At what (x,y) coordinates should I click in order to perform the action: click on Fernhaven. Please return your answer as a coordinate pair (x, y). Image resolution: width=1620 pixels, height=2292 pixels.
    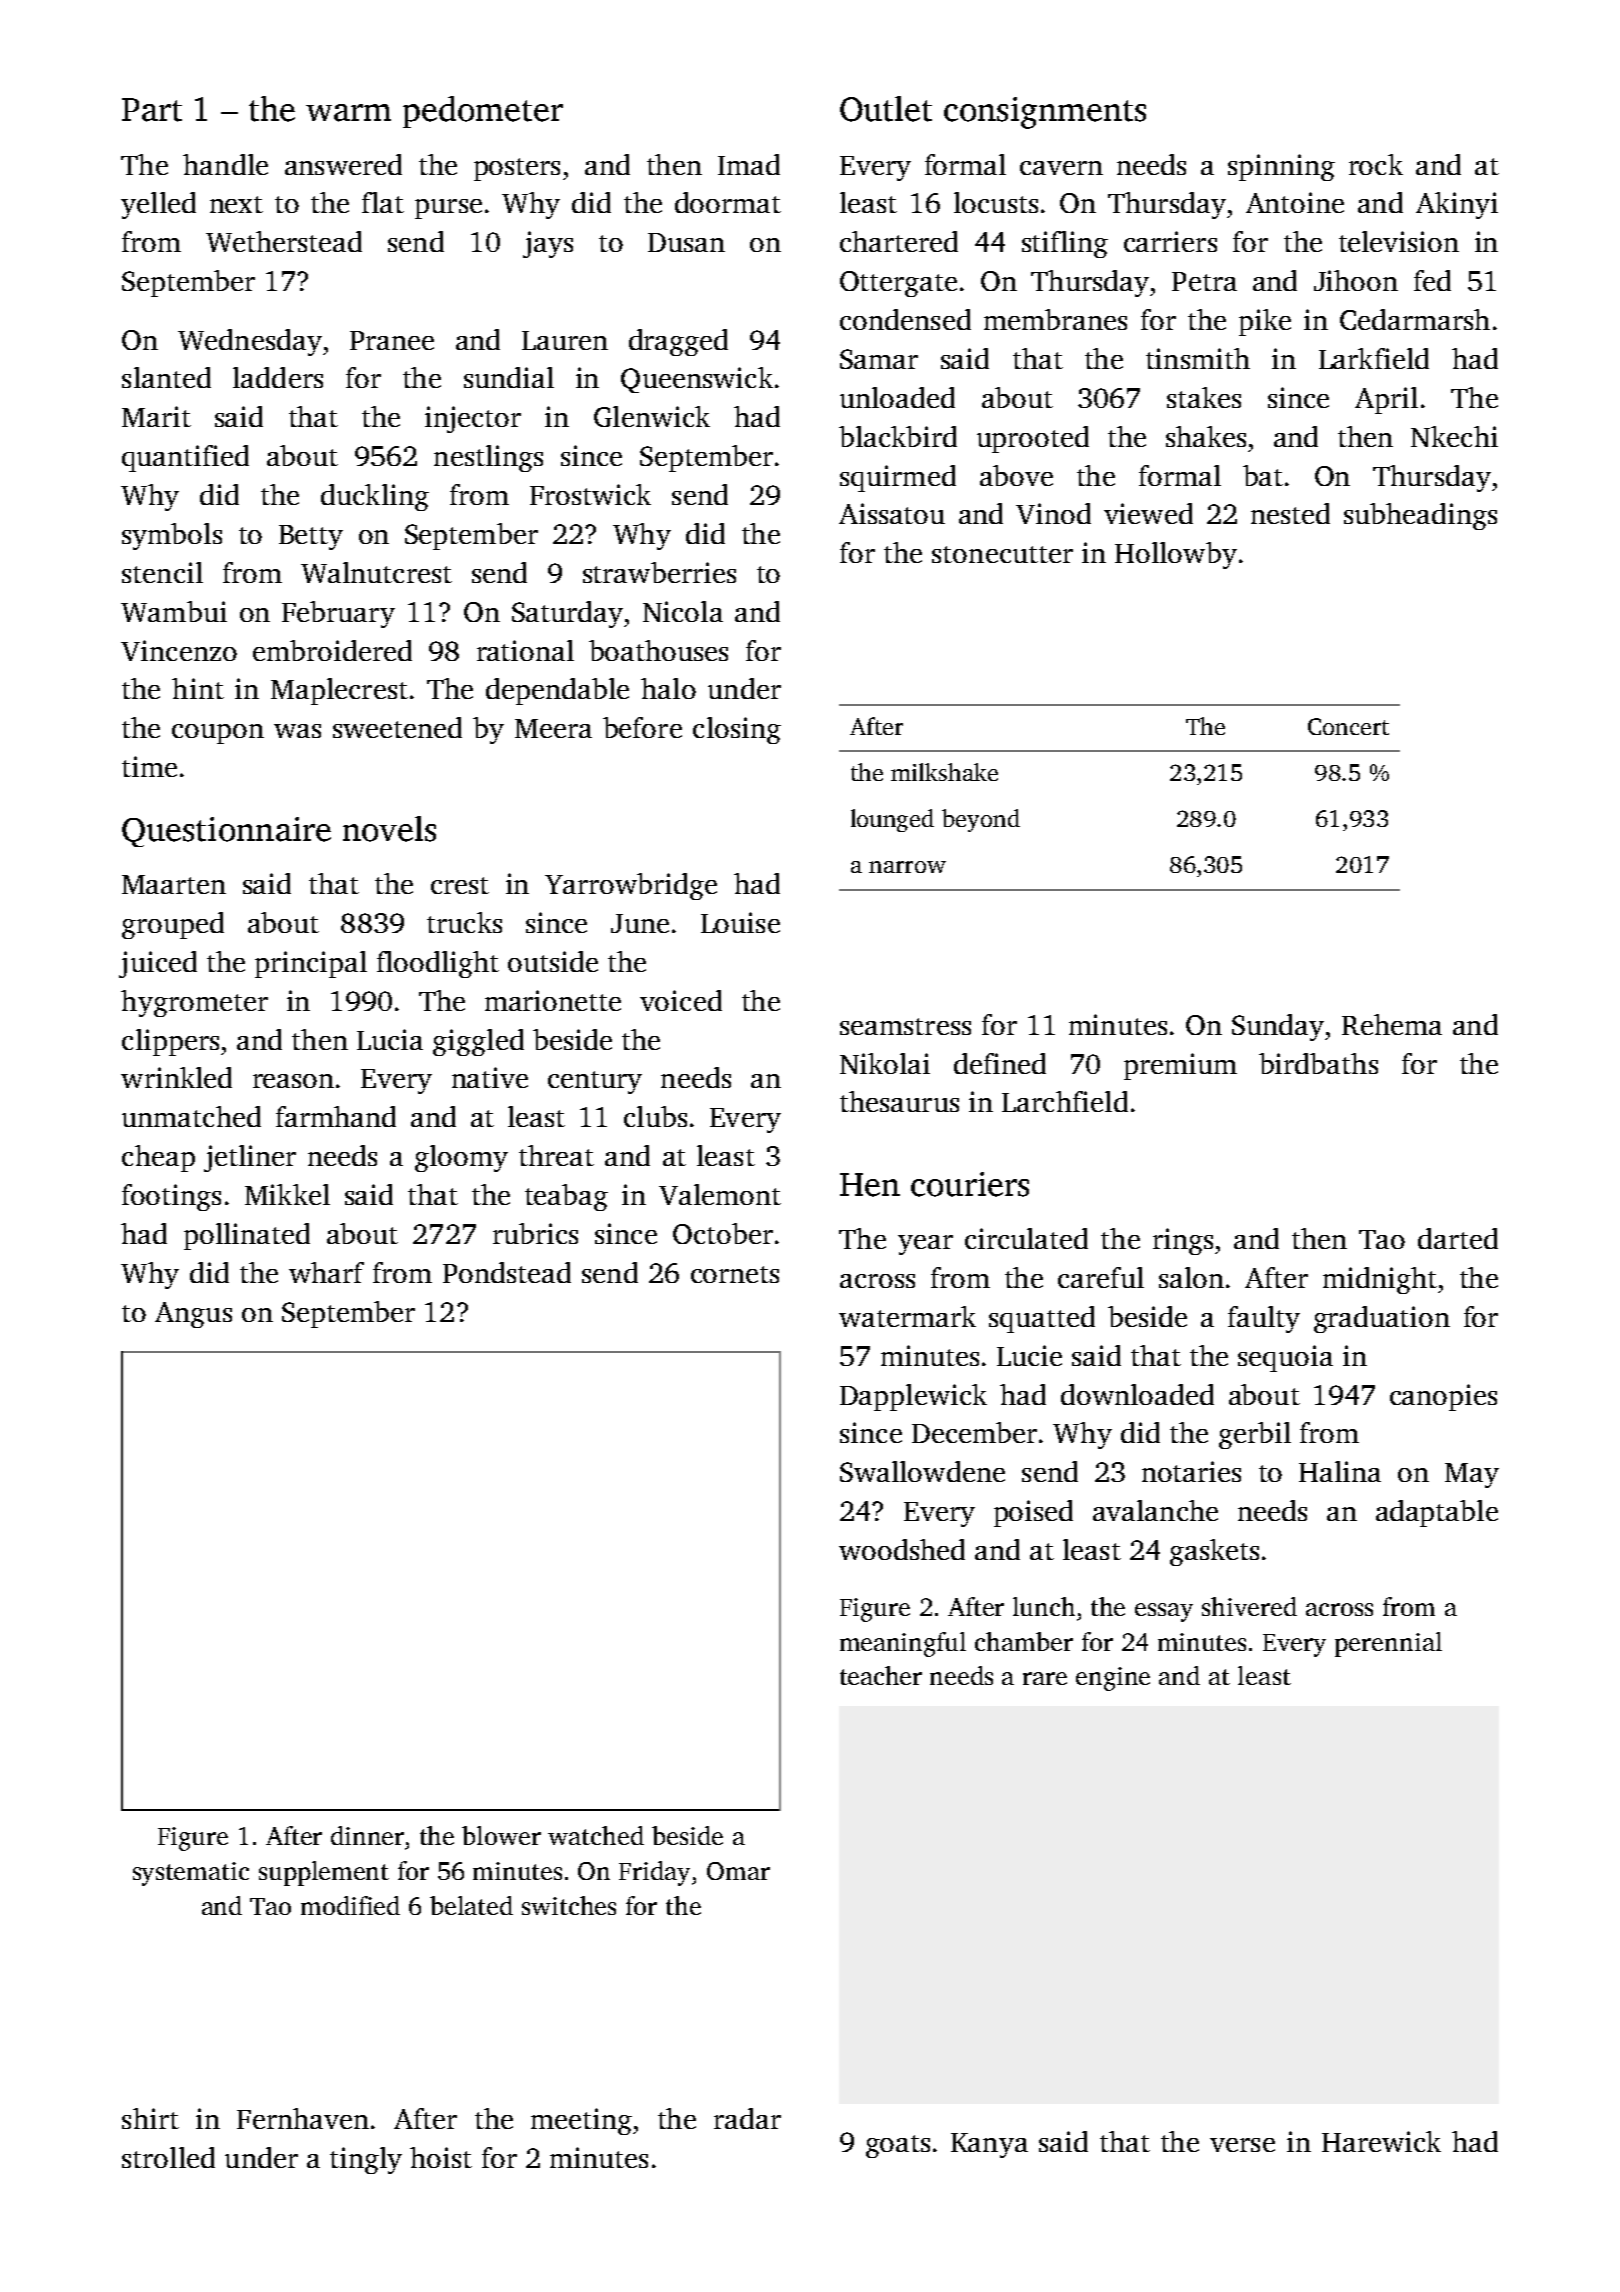
    Looking at the image, I should click on (303, 2118).
